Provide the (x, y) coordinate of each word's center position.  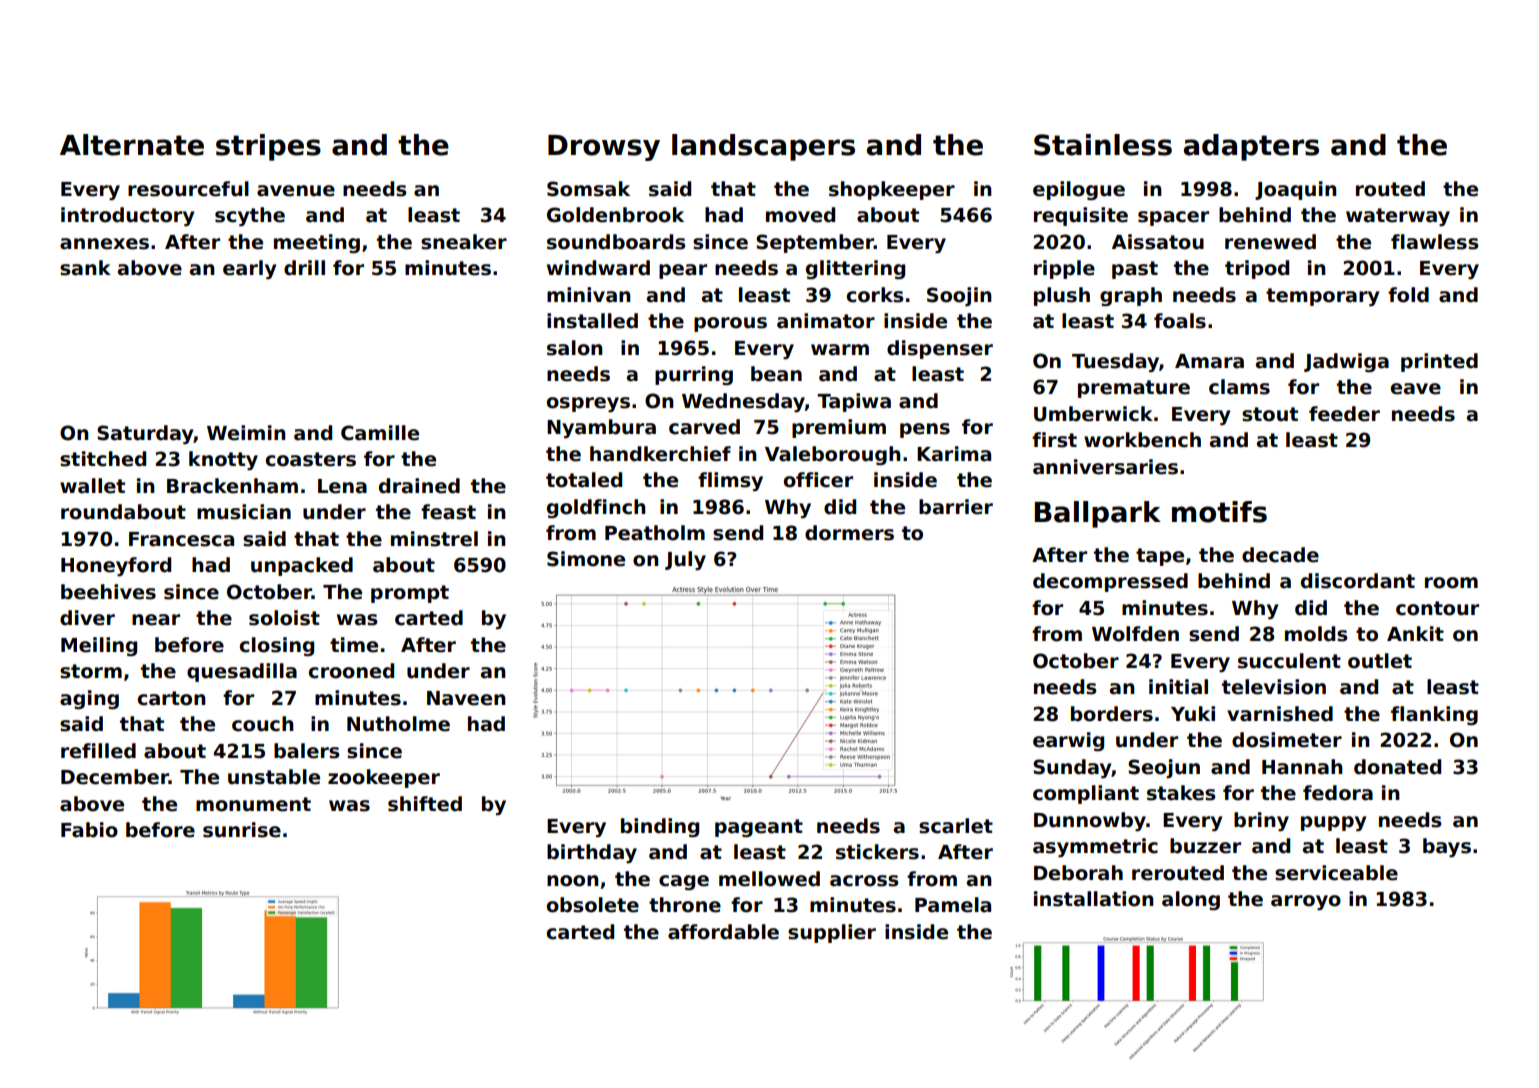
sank (85, 268)
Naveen (466, 698)
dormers (849, 533)
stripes (268, 147)
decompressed (1110, 582)
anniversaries (1105, 467)
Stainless (1103, 145)
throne (685, 905)
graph (1131, 296)
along (1191, 900)
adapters (1251, 147)
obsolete (593, 905)
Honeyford (116, 566)
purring (694, 375)
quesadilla (242, 672)
